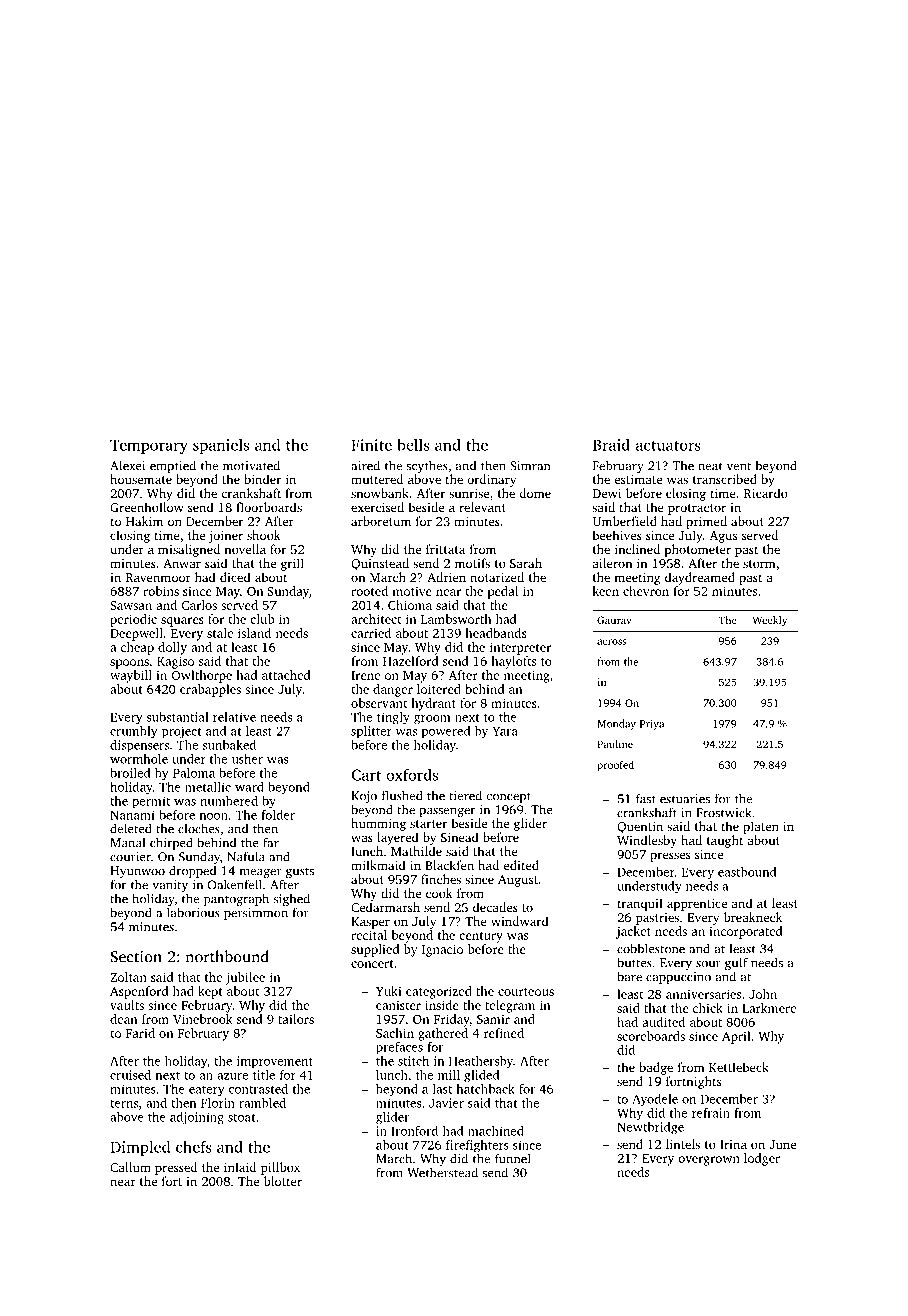 The height and width of the screenshot is (1316, 908). Describe the element at coordinates (258, 1089) in the screenshot. I see `contrasted` at that location.
